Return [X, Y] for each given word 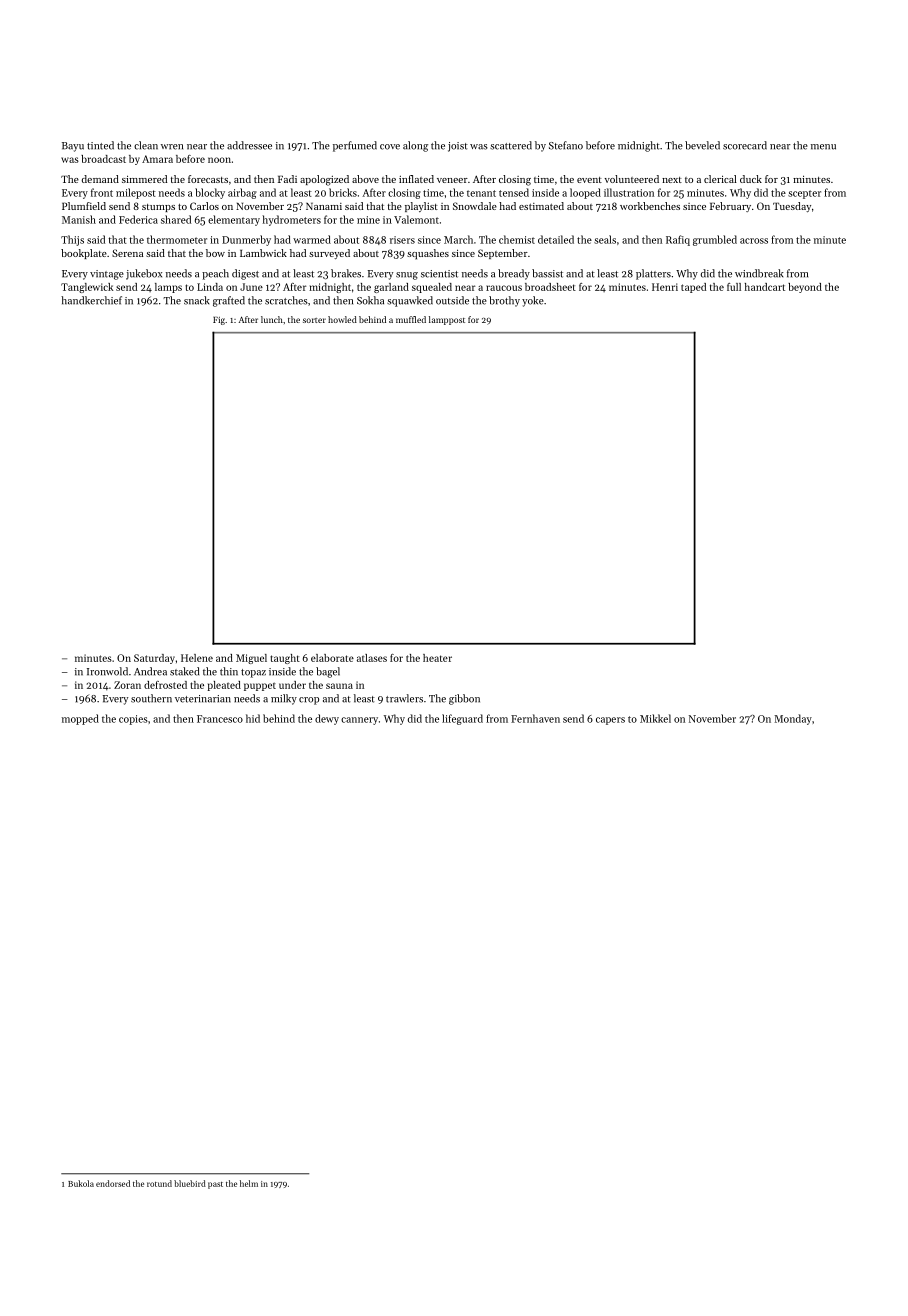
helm [249, 1183]
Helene [197, 658]
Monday [793, 719]
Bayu [73, 147]
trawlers [404, 698]
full [734, 287]
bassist [547, 273]
